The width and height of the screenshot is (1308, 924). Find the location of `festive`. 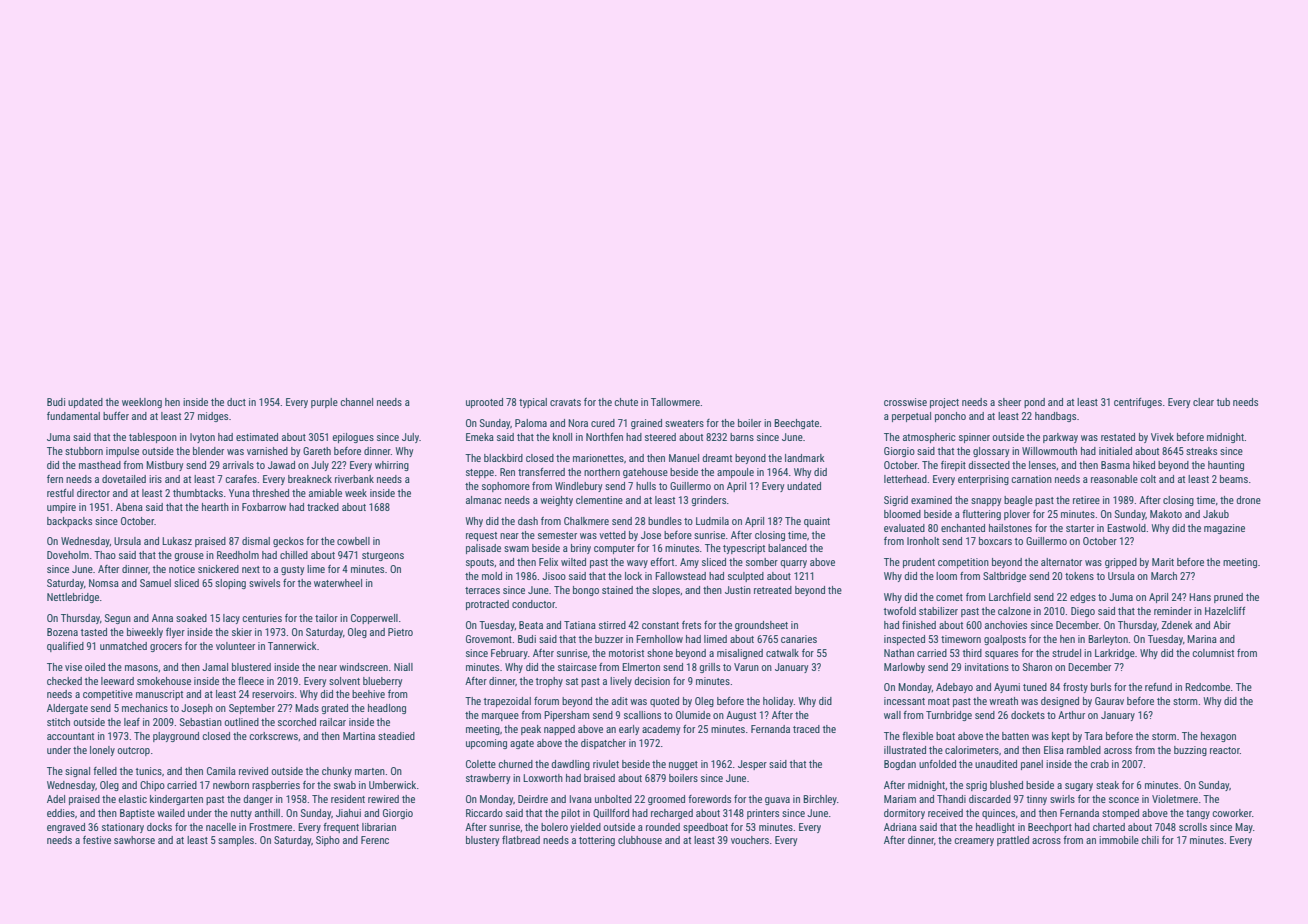

festive is located at coordinates (97, 840).
